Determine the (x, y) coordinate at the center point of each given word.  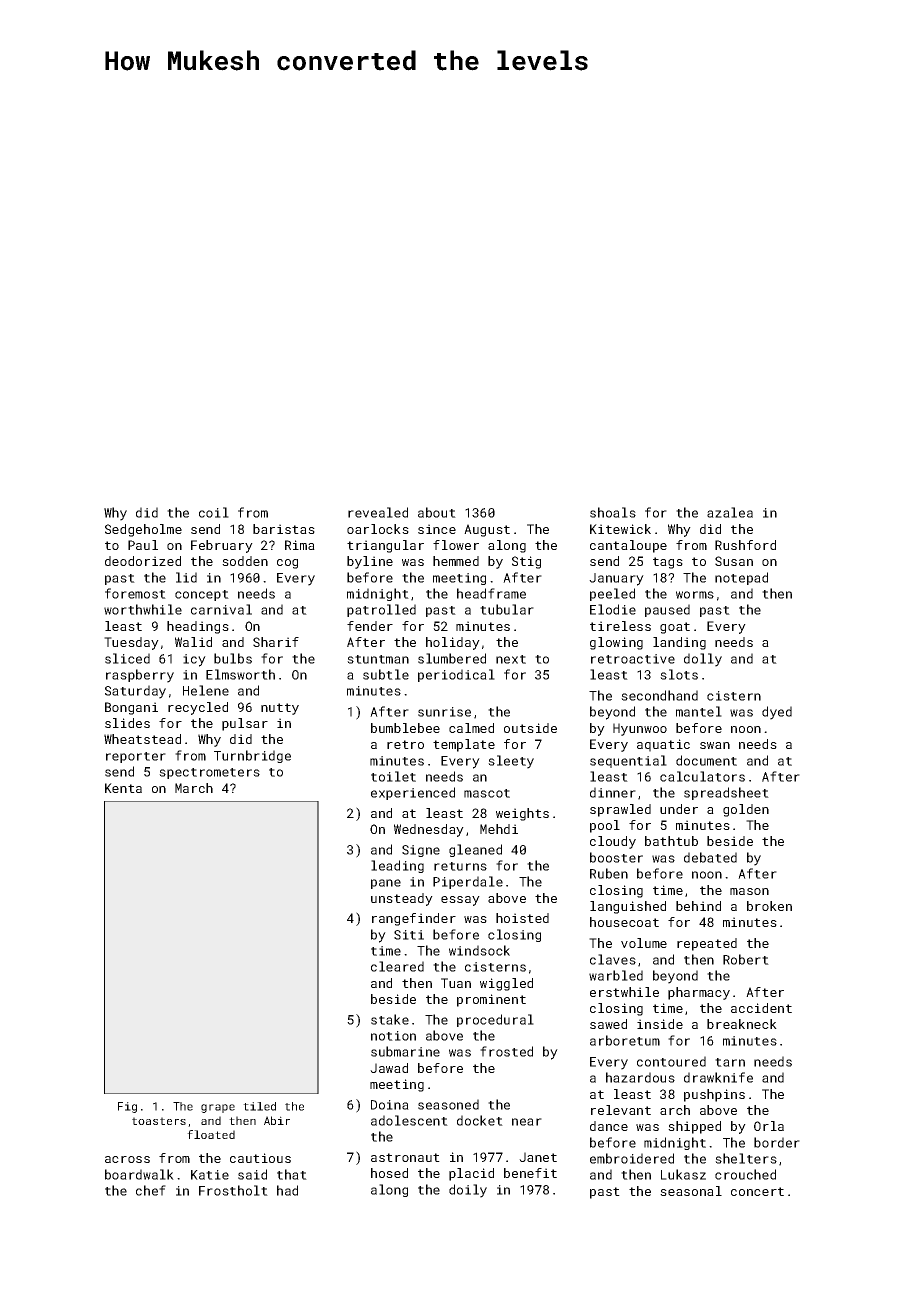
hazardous (640, 1077)
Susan (734, 561)
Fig (127, 1107)
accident (761, 1008)
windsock (479, 950)
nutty (280, 709)
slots (679, 674)
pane (386, 884)
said (252, 1174)
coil (214, 512)
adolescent (409, 1120)
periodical (456, 675)
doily (468, 1191)
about (437, 512)
